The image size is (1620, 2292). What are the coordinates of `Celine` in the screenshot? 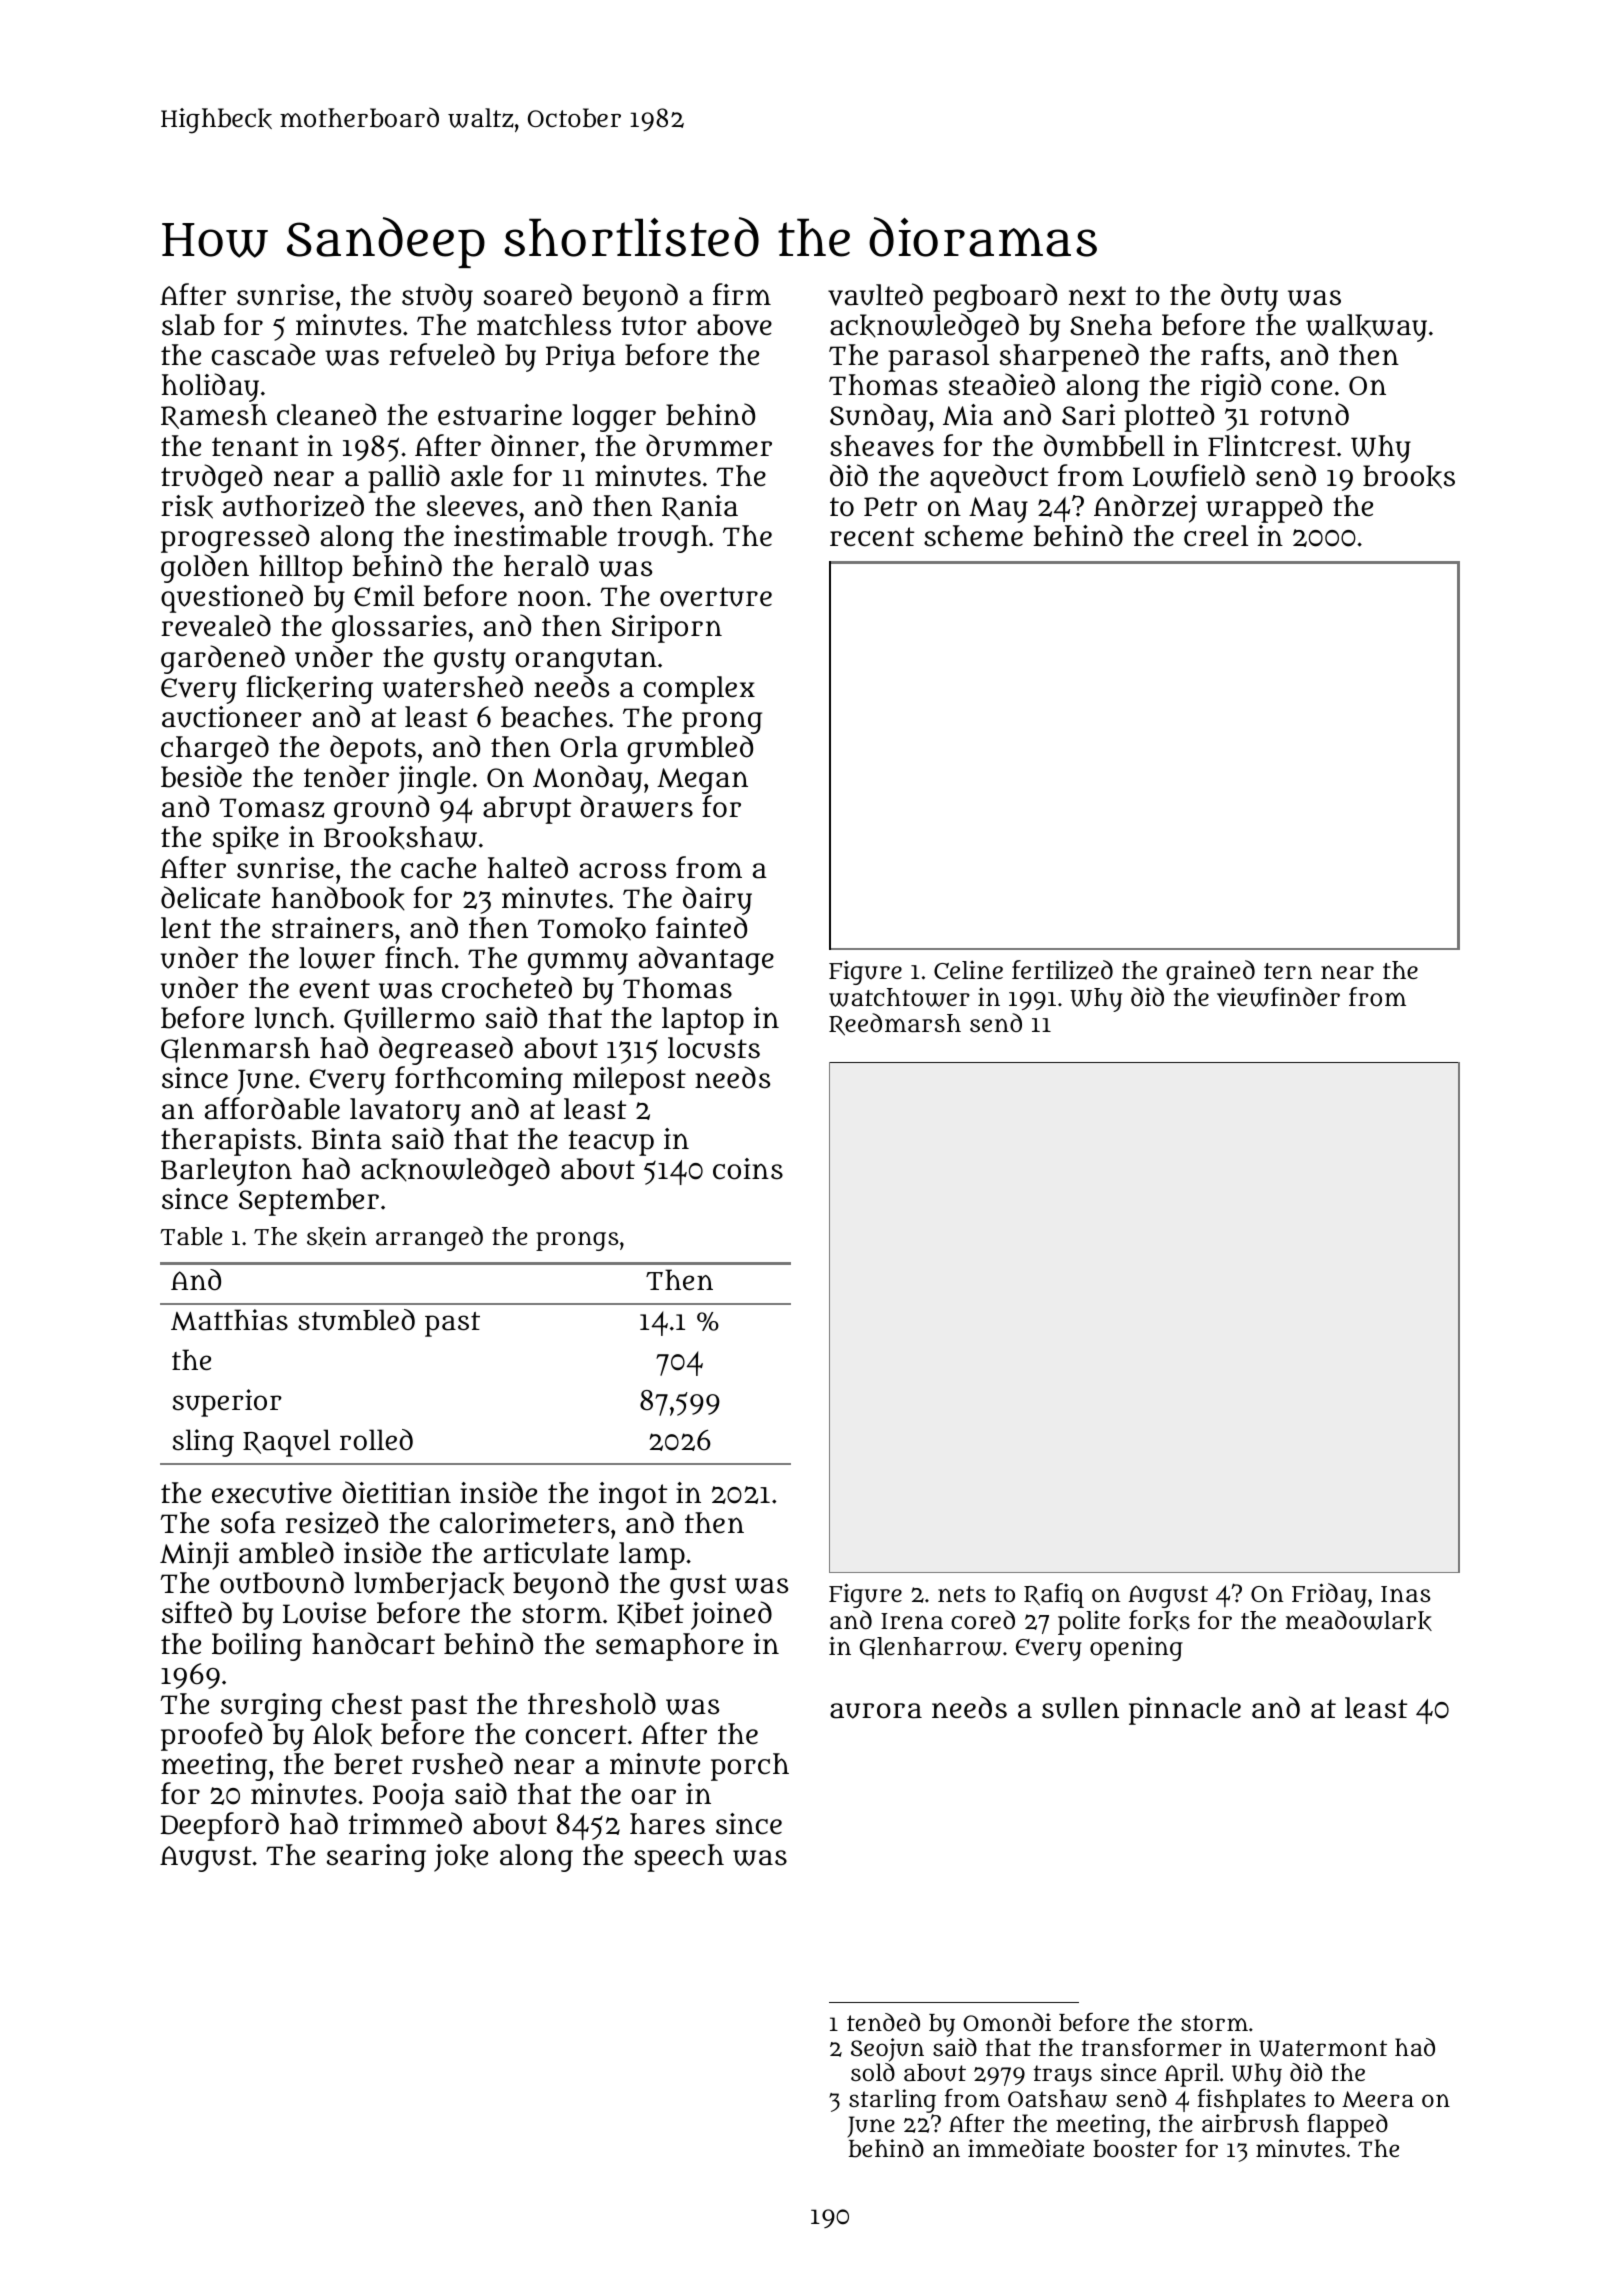 It's located at (968, 970).
